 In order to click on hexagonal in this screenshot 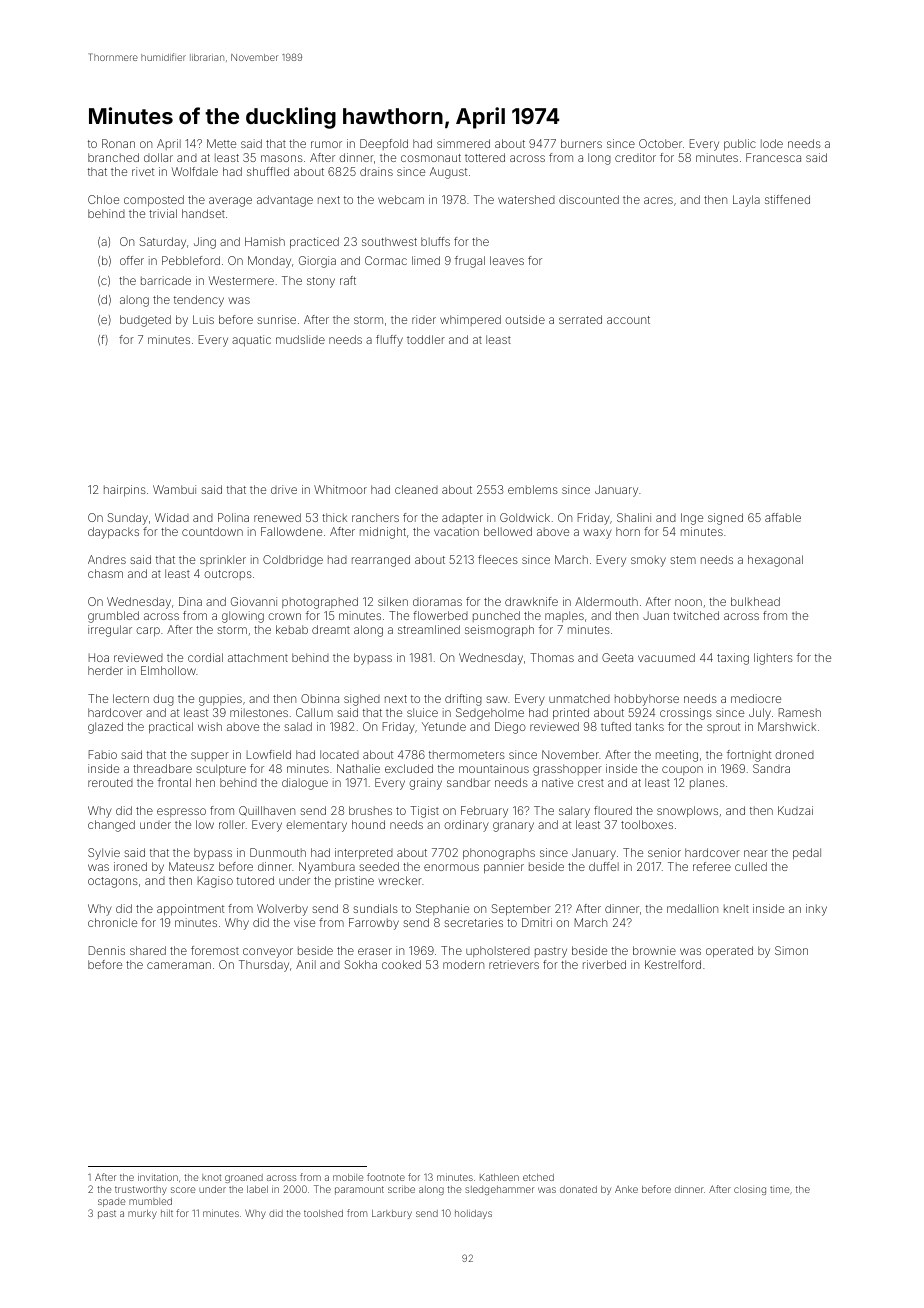, I will do `click(775, 561)`.
